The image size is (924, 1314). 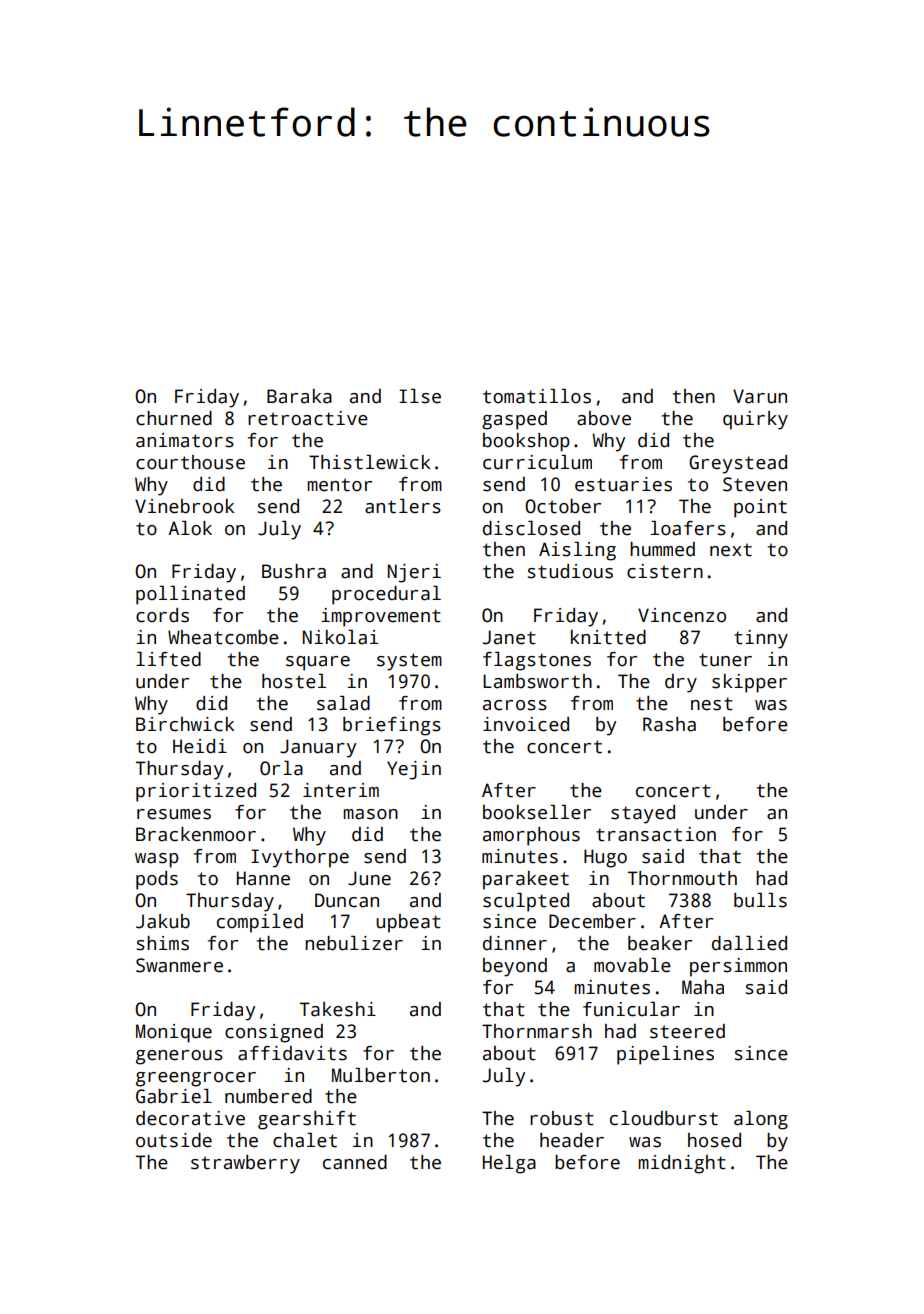 I want to click on Orla, so click(x=281, y=768).
